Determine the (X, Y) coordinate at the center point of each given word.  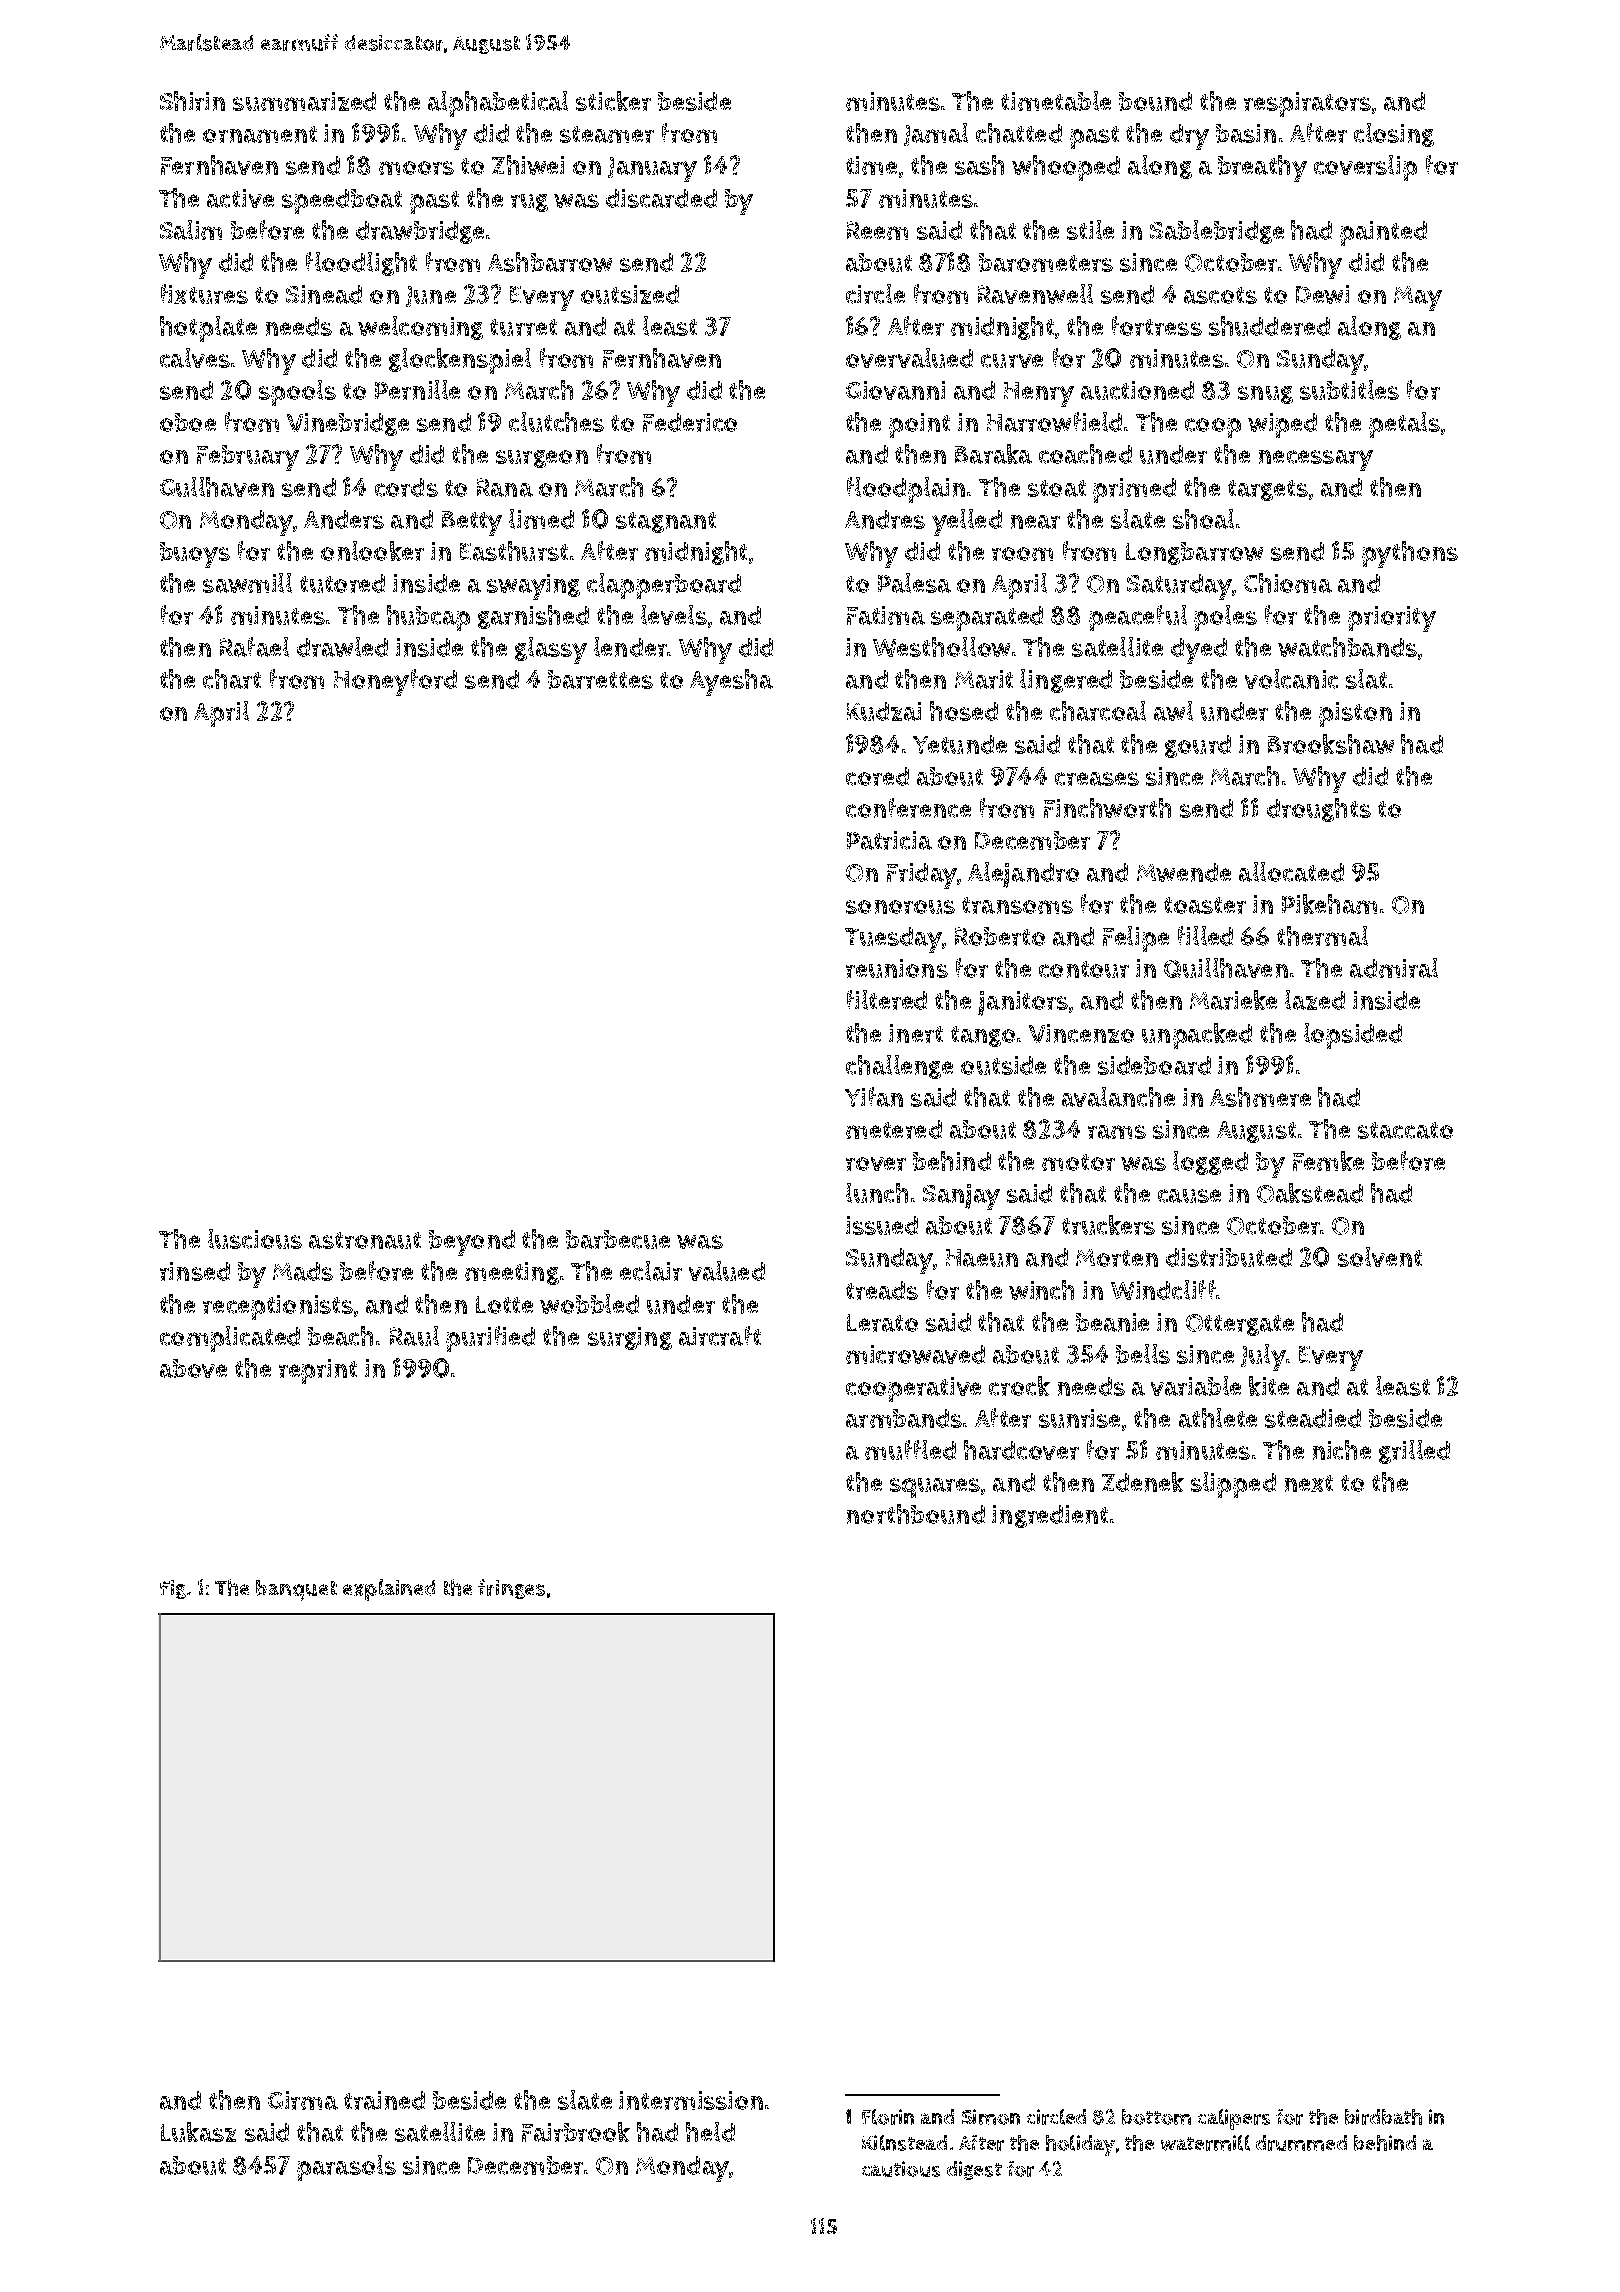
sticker (613, 101)
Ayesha (731, 682)
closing (1394, 135)
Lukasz (198, 2132)
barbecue (618, 1239)
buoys (195, 555)
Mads (303, 1271)
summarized (304, 101)
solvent (1380, 1257)
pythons (1410, 554)
